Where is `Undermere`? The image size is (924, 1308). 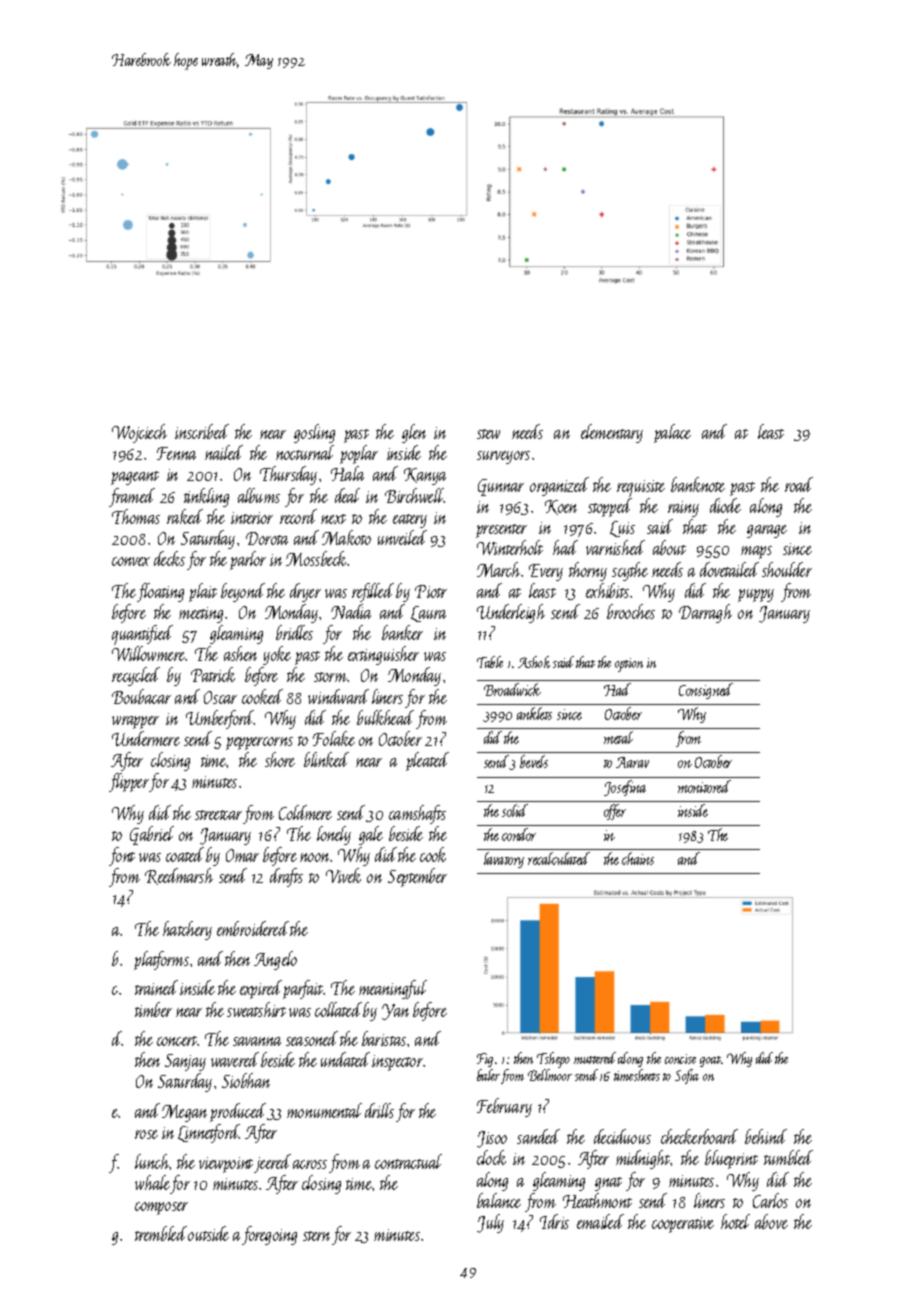 Undermere is located at coordinates (146, 738).
